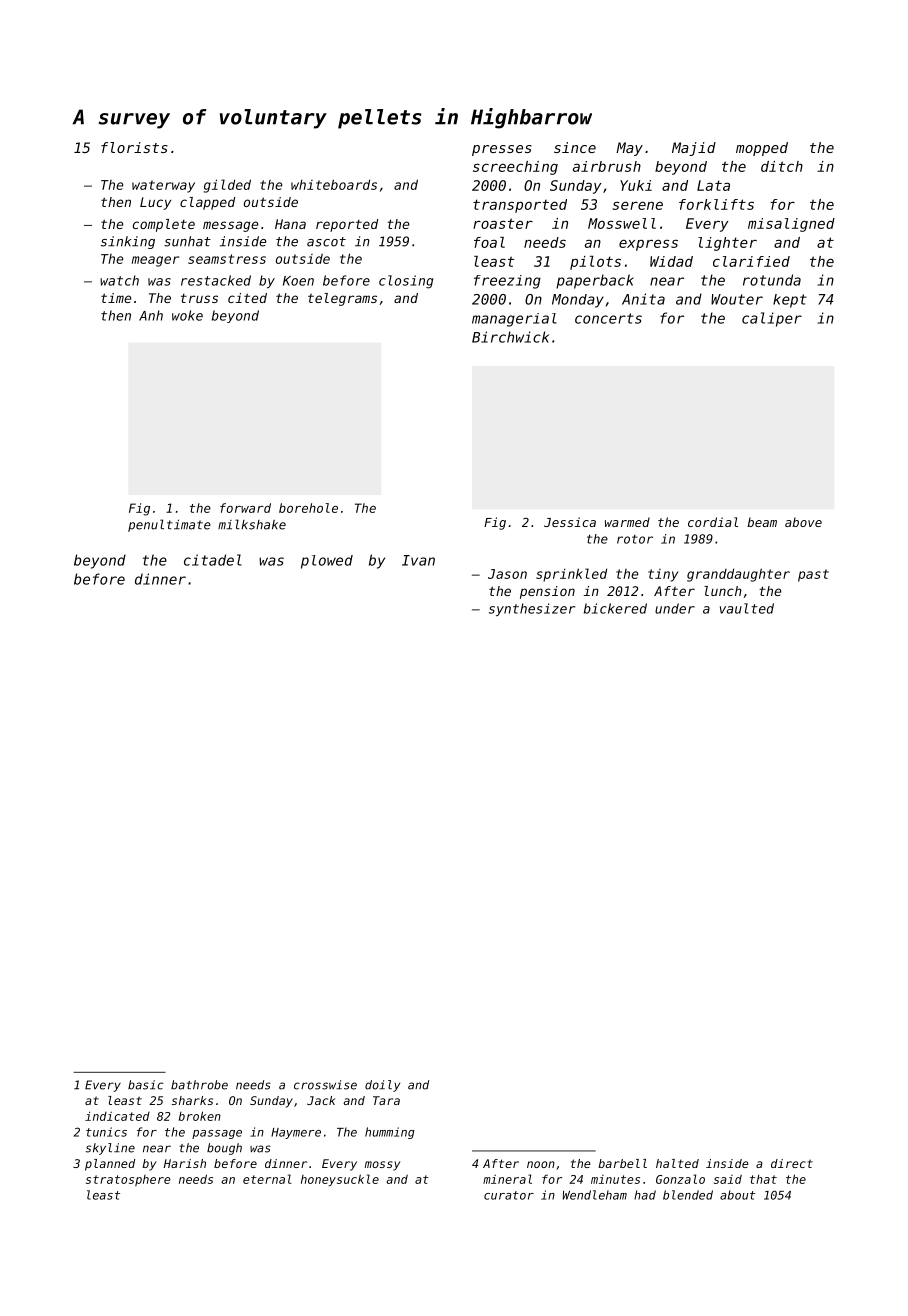 This screenshot has width=908, height=1316. I want to click on mossy, so click(382, 1166).
